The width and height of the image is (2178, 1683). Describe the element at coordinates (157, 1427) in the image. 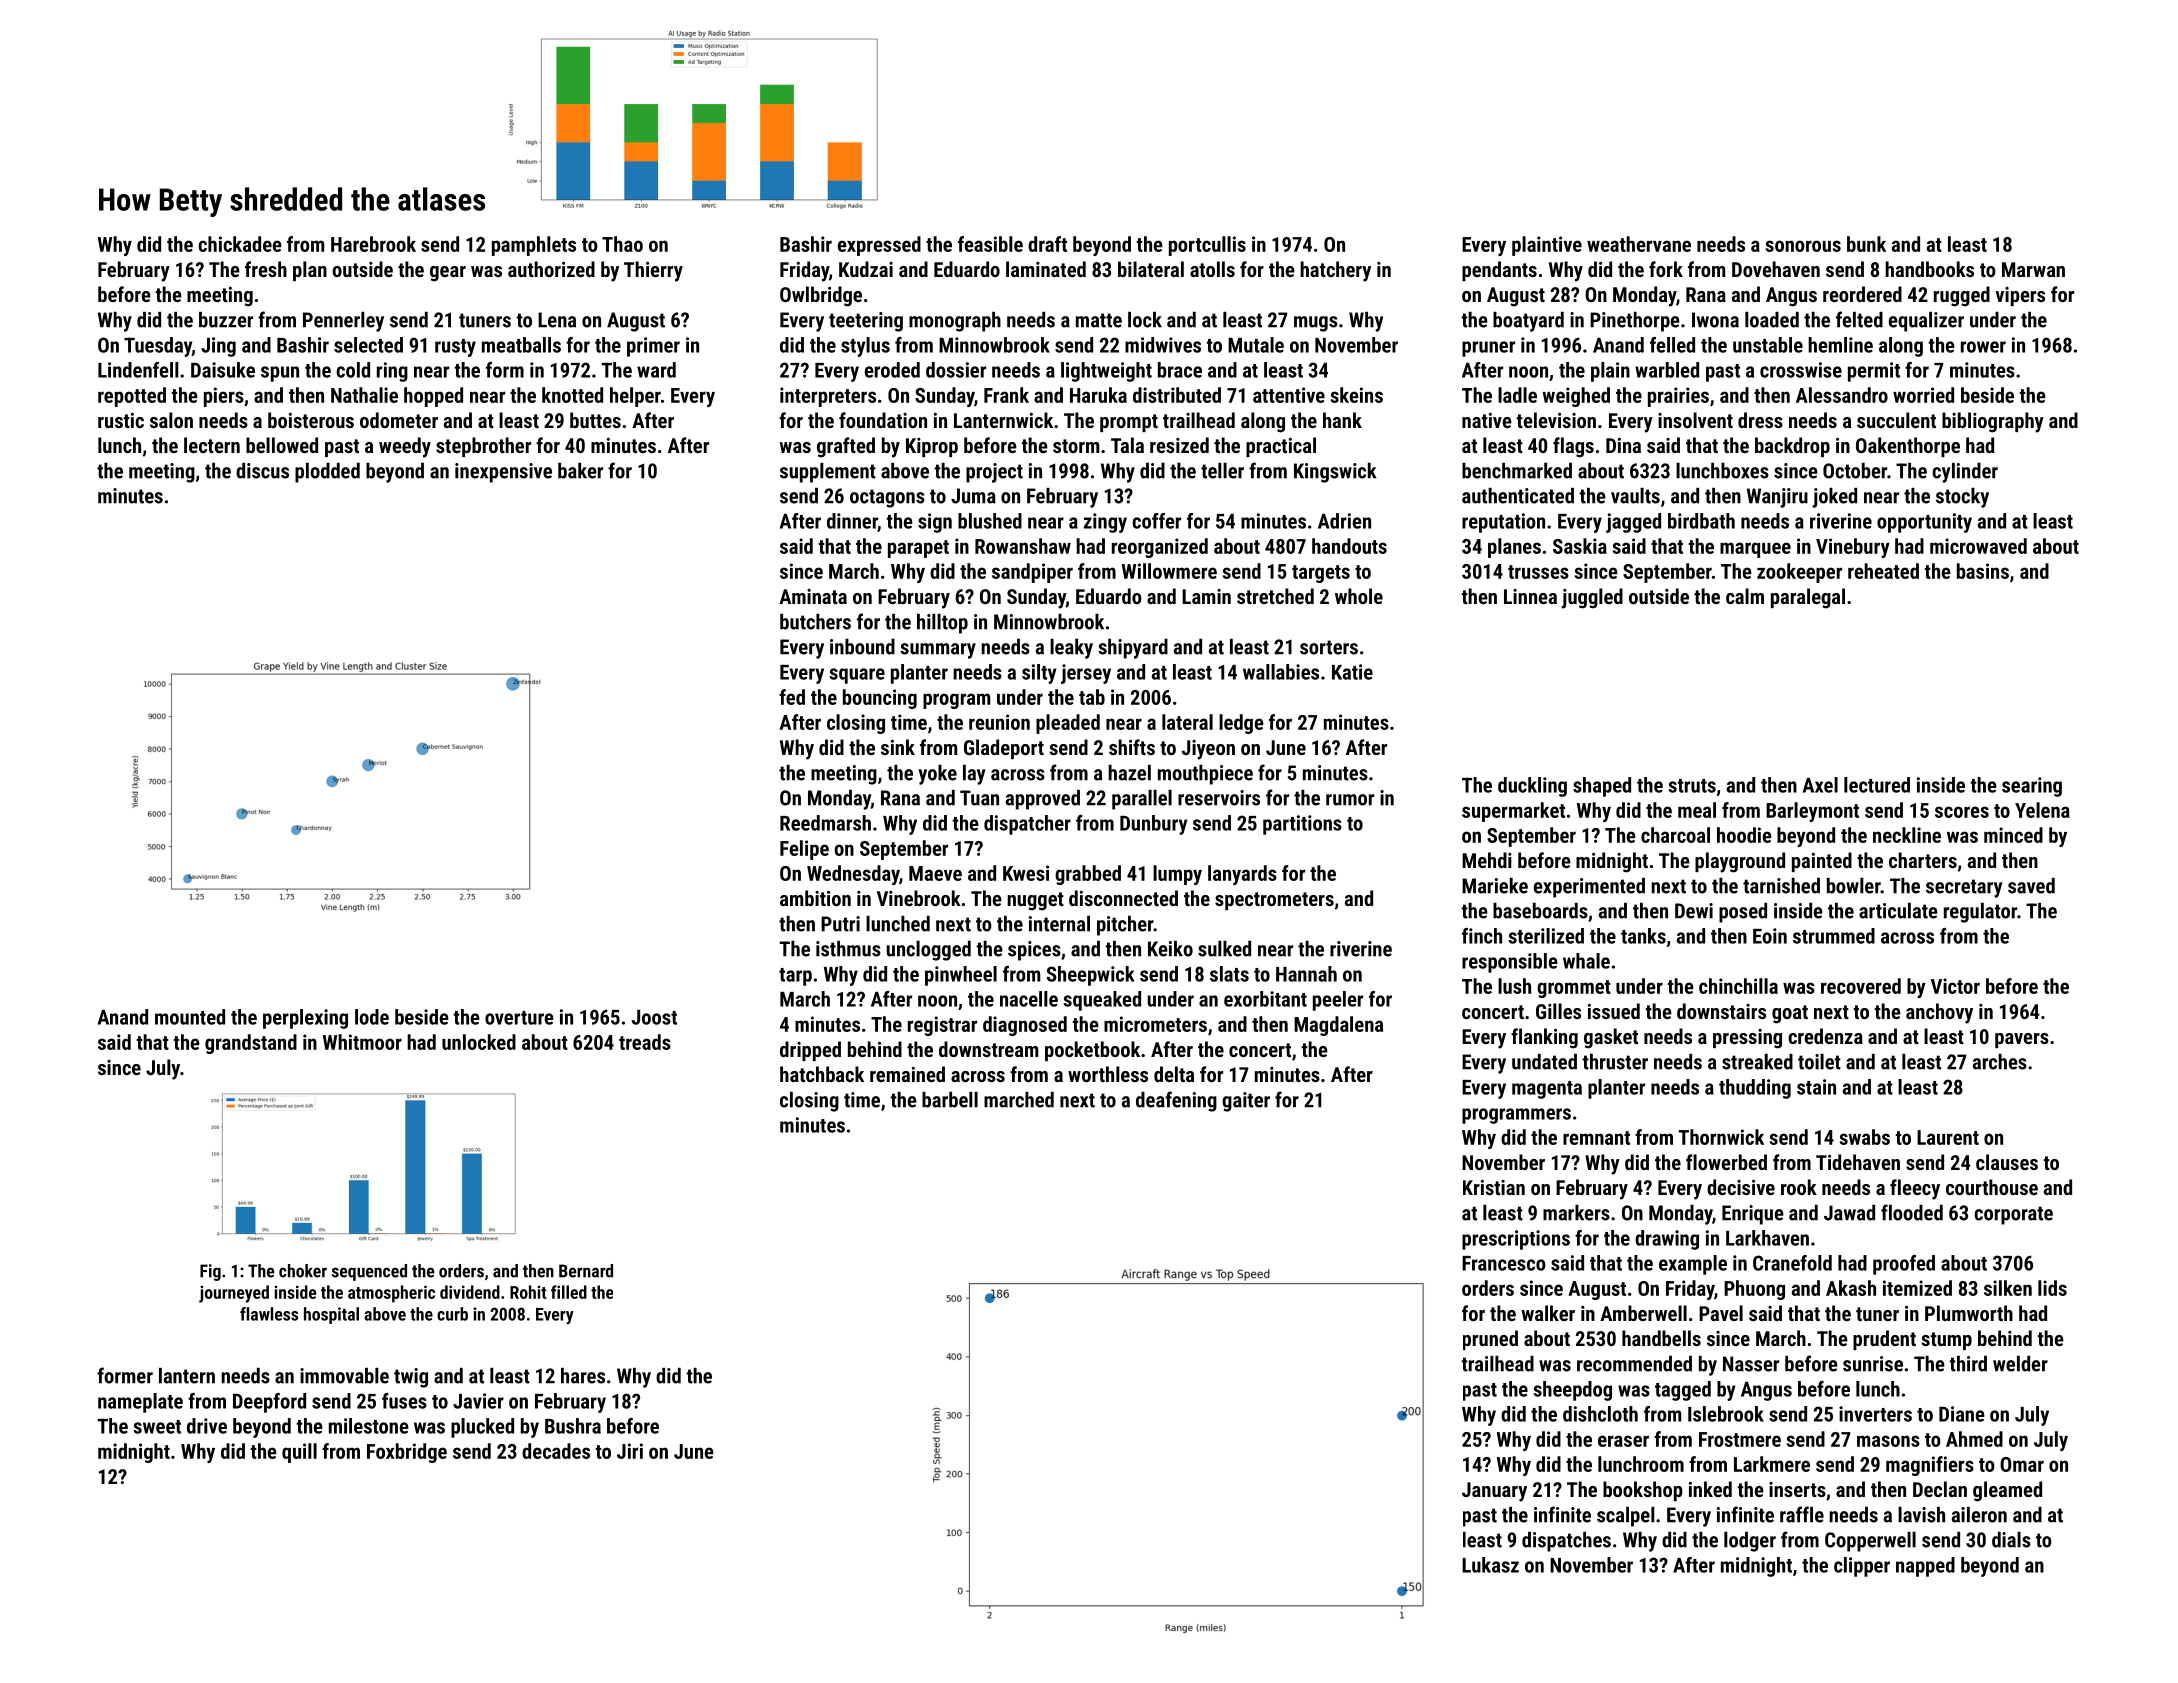

I see `sweet` at that location.
